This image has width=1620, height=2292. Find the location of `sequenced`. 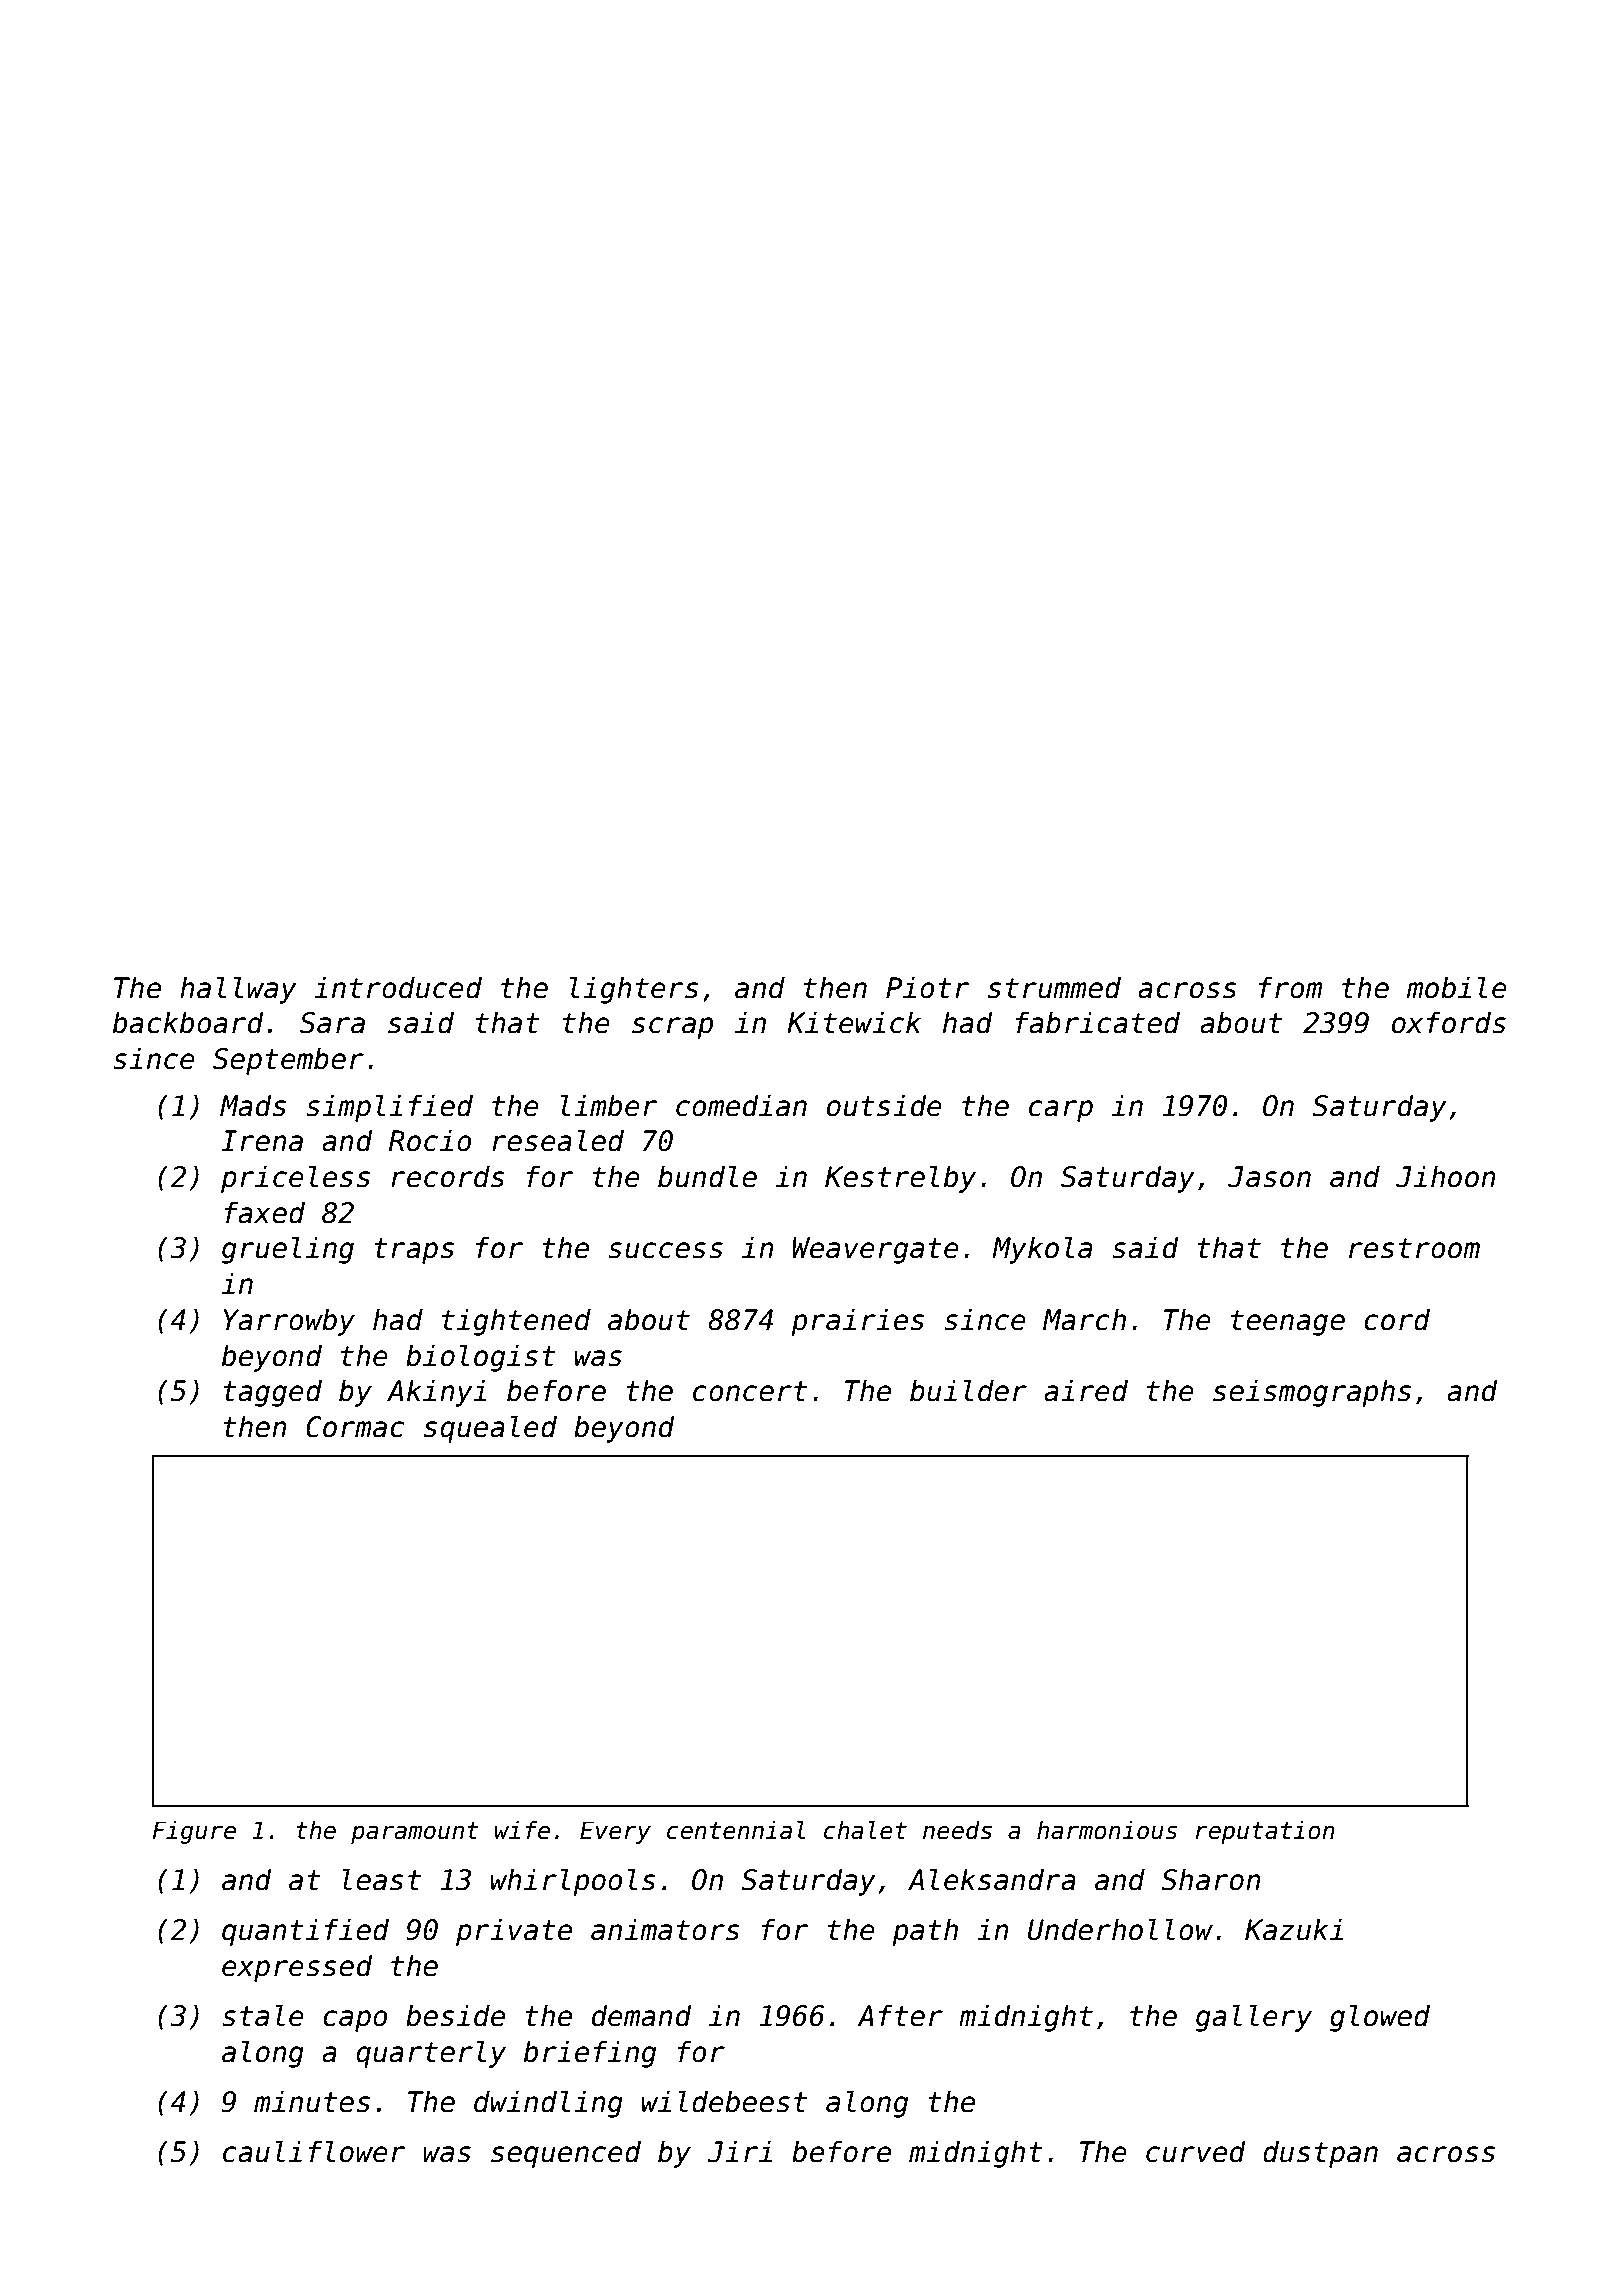

sequenced is located at coordinates (566, 2154).
